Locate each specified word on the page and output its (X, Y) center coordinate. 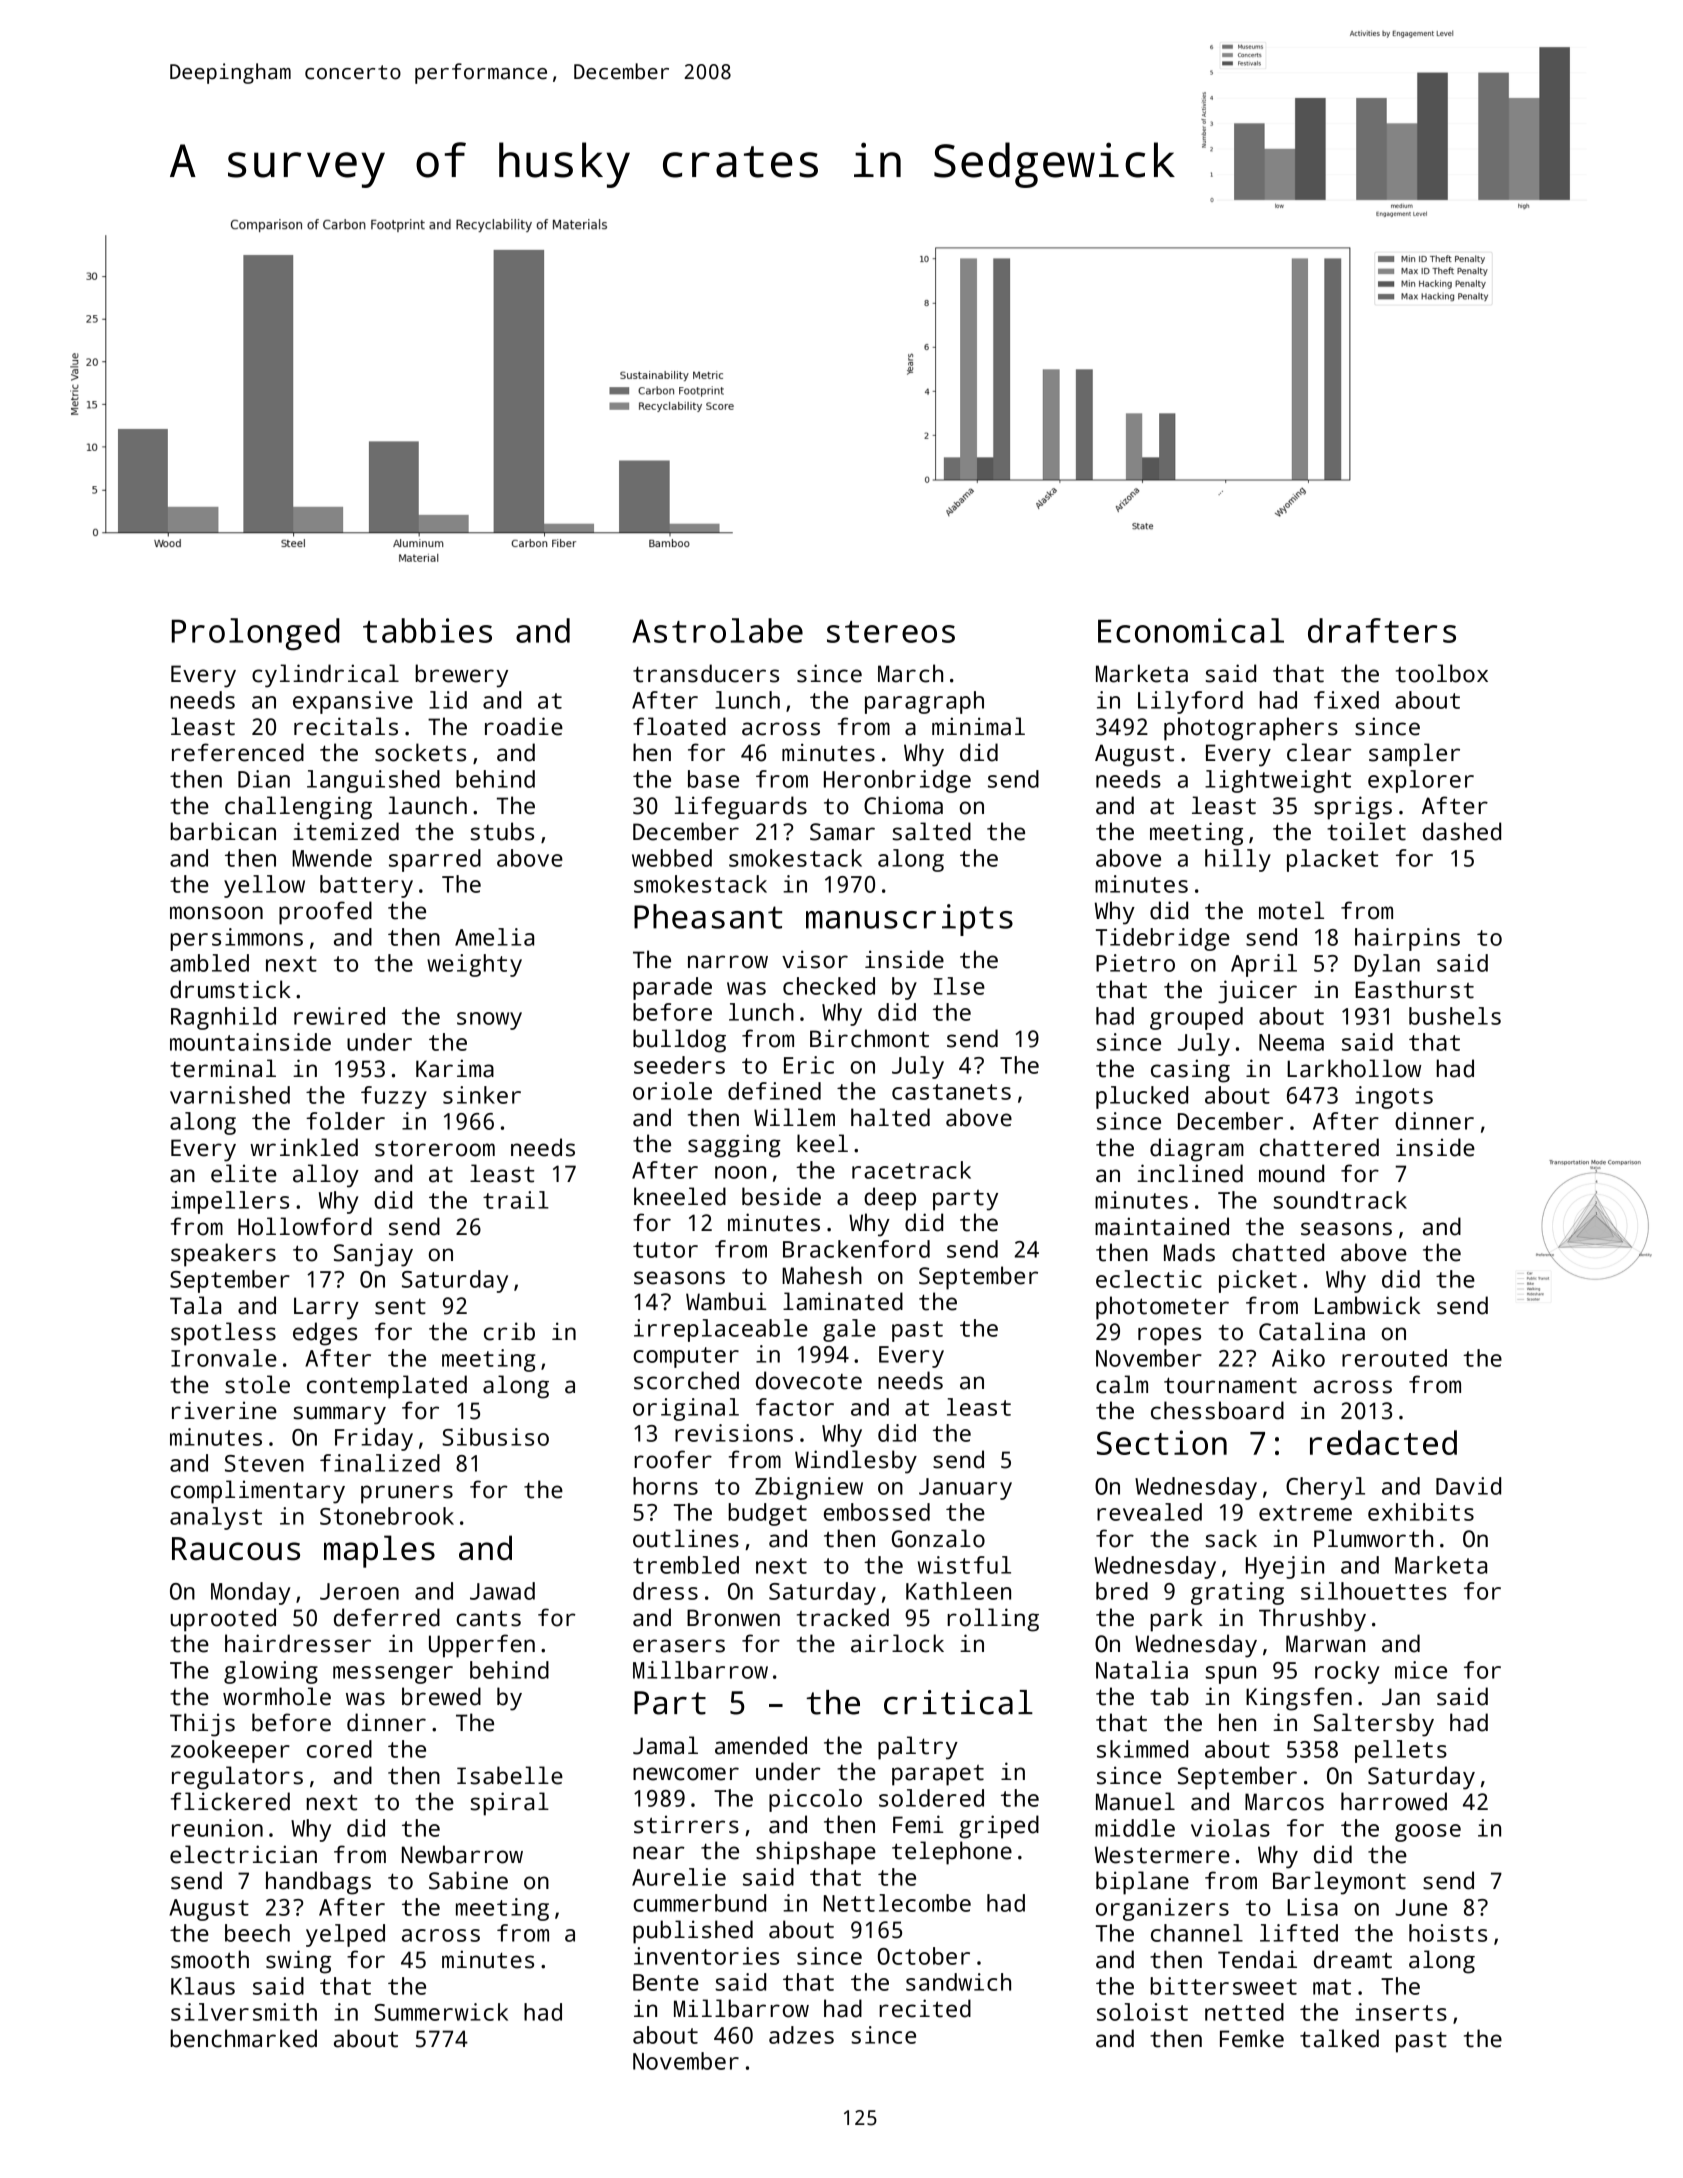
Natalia (1142, 1670)
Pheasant (708, 916)
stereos (891, 632)
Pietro (1135, 963)
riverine (224, 1410)
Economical (1191, 630)
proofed (325, 913)
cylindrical (325, 676)
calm (1122, 1384)
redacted (1383, 1442)
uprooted (223, 1620)
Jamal (665, 1745)
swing (298, 1962)
